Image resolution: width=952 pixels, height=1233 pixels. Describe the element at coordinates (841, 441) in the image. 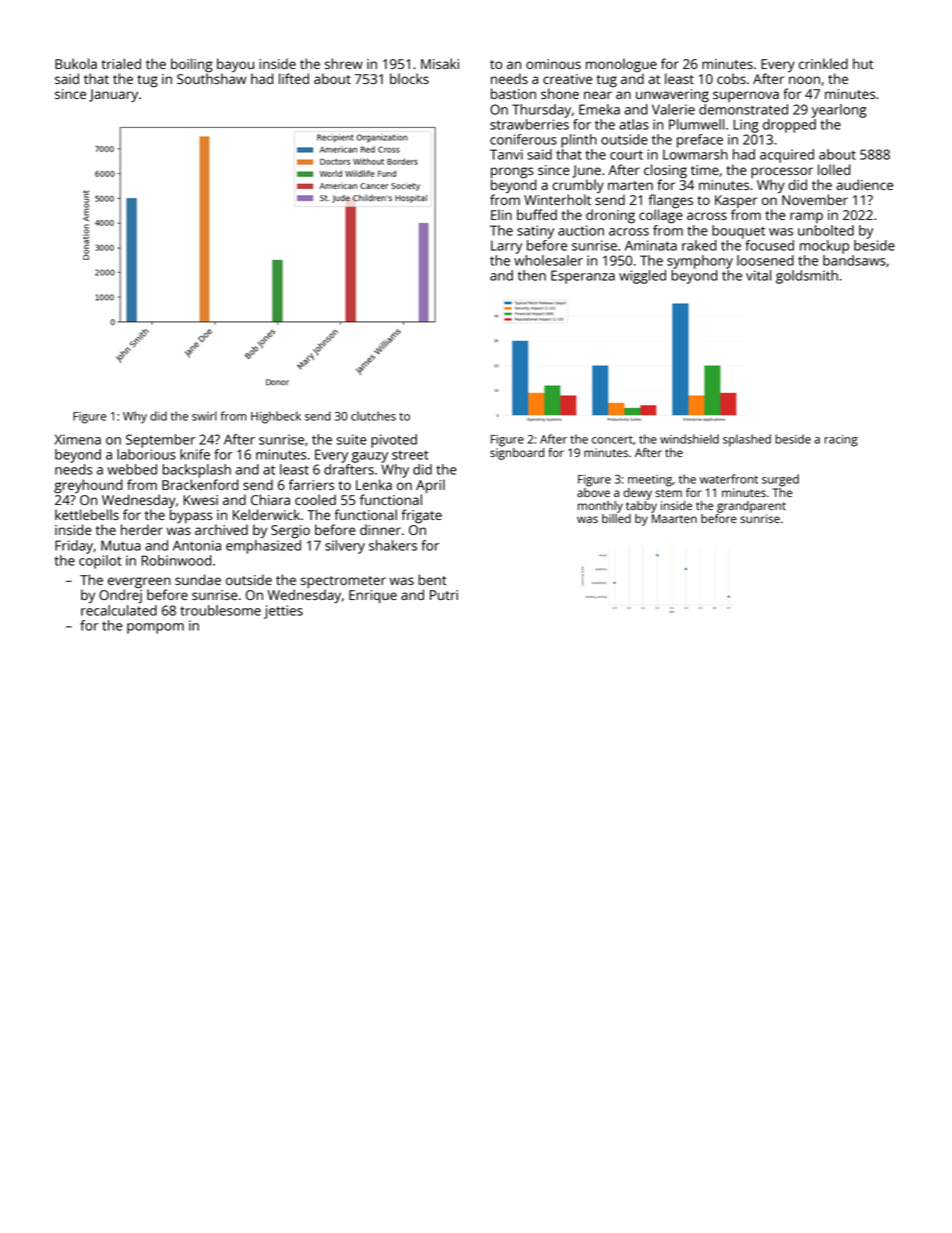

I see `racing` at that location.
